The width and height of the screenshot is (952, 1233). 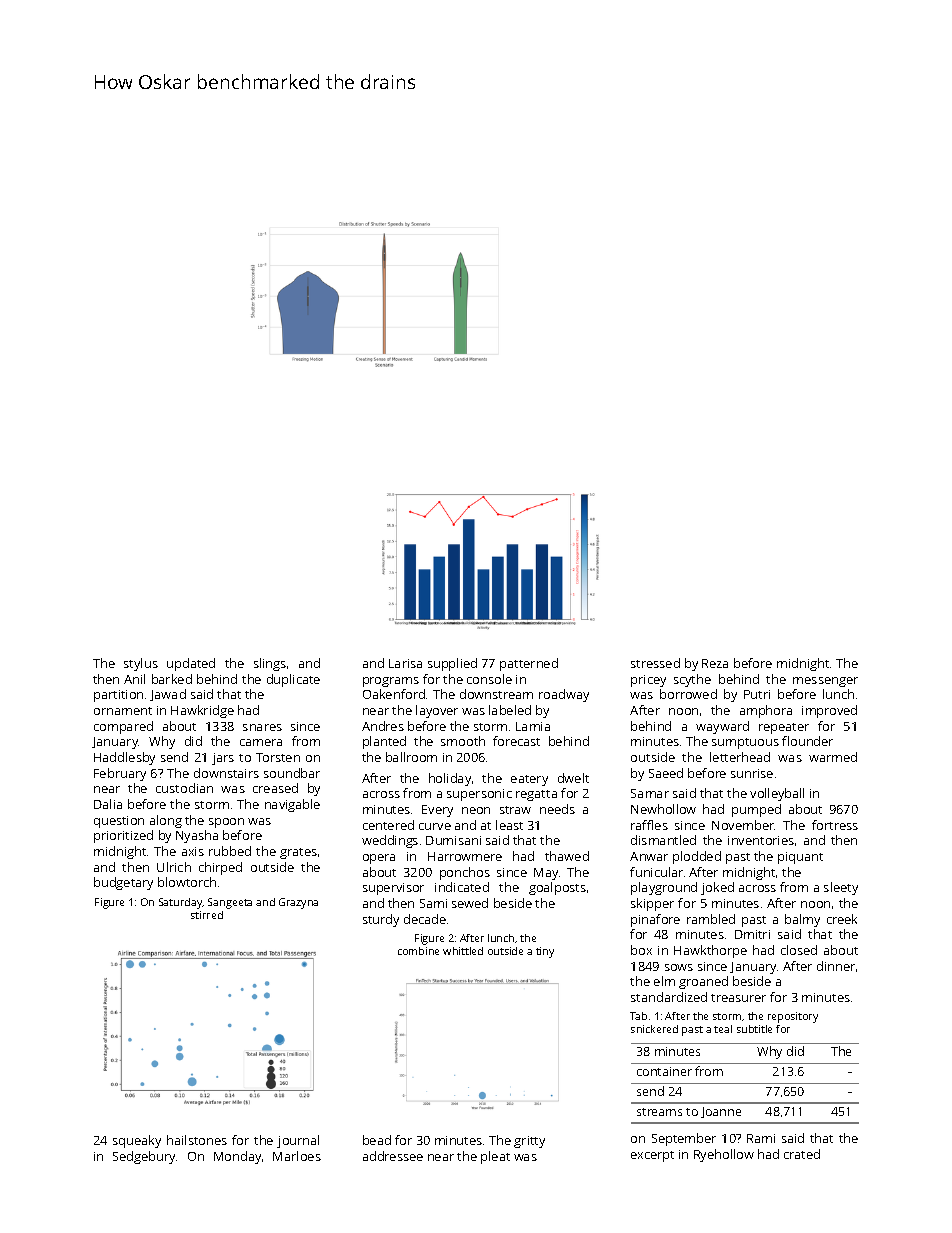 I want to click on supervisor, so click(x=393, y=889).
